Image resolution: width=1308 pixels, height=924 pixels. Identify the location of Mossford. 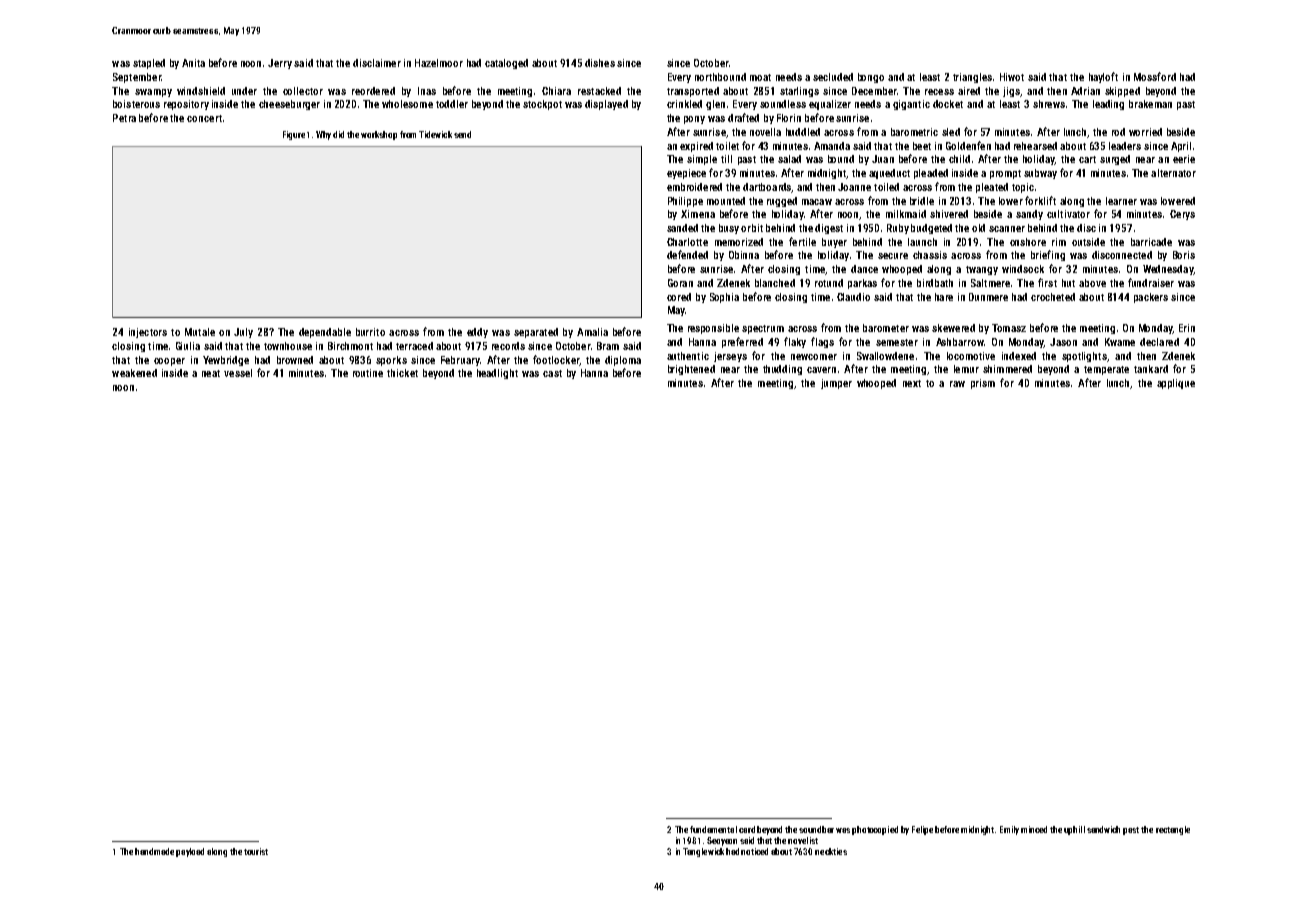
(1155, 76).
